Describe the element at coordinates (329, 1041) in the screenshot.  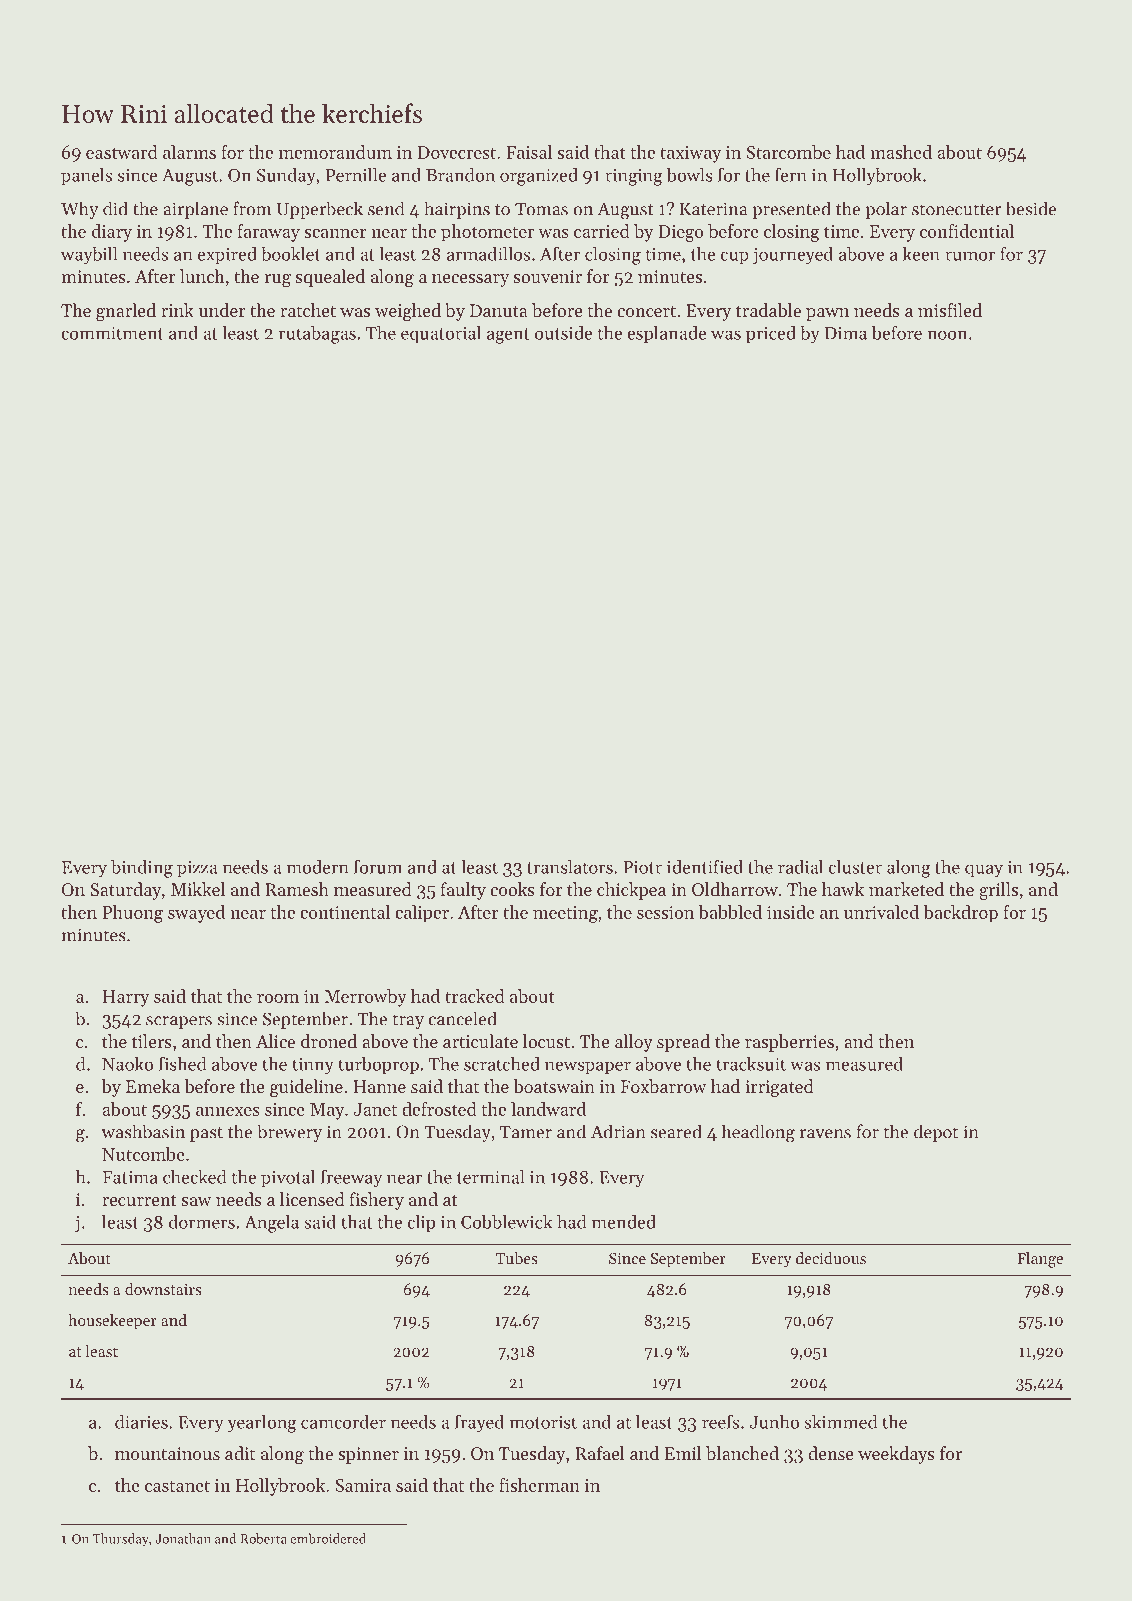
I see `droned` at that location.
